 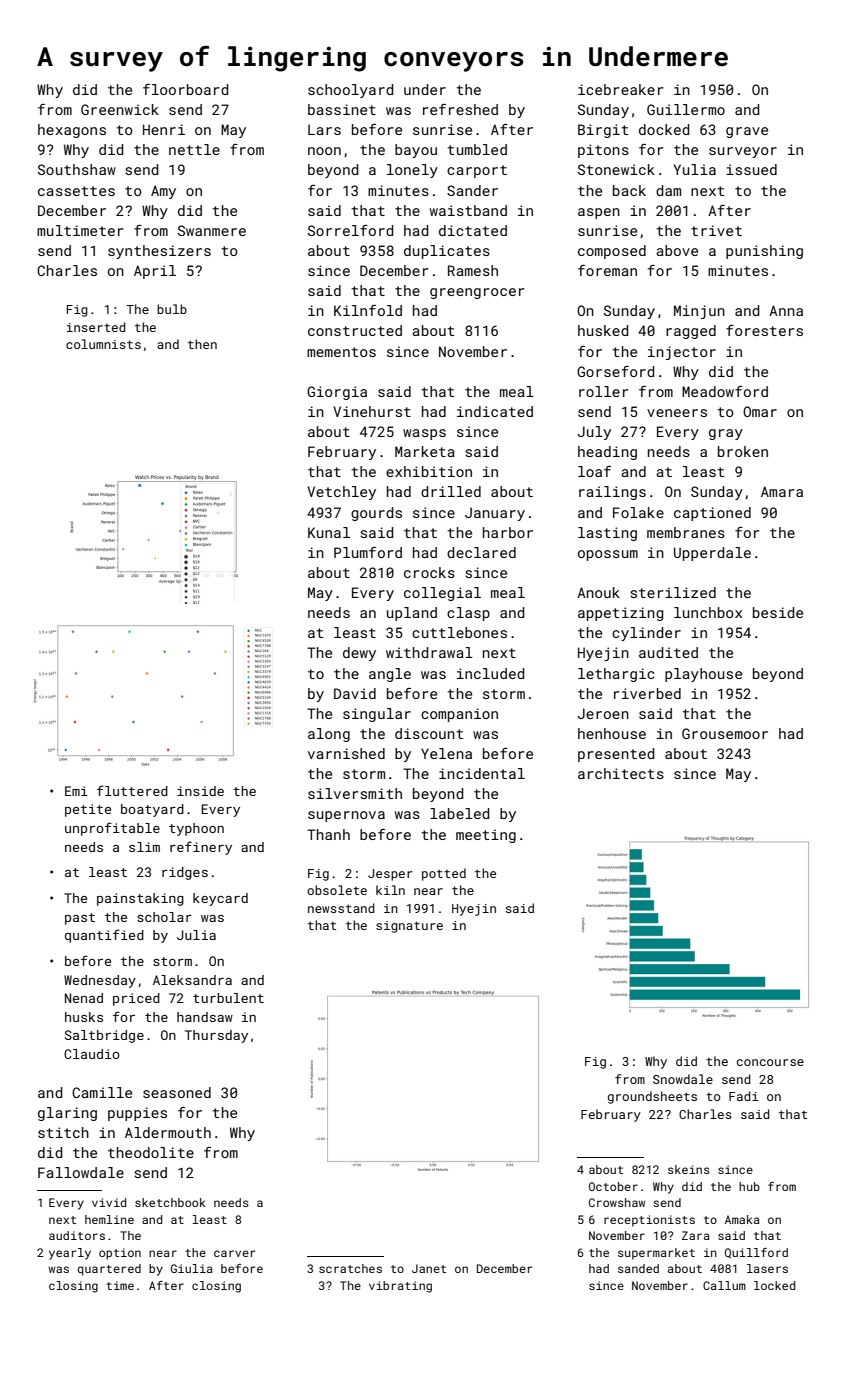 I want to click on Crowshaw, so click(x=617, y=1202).
